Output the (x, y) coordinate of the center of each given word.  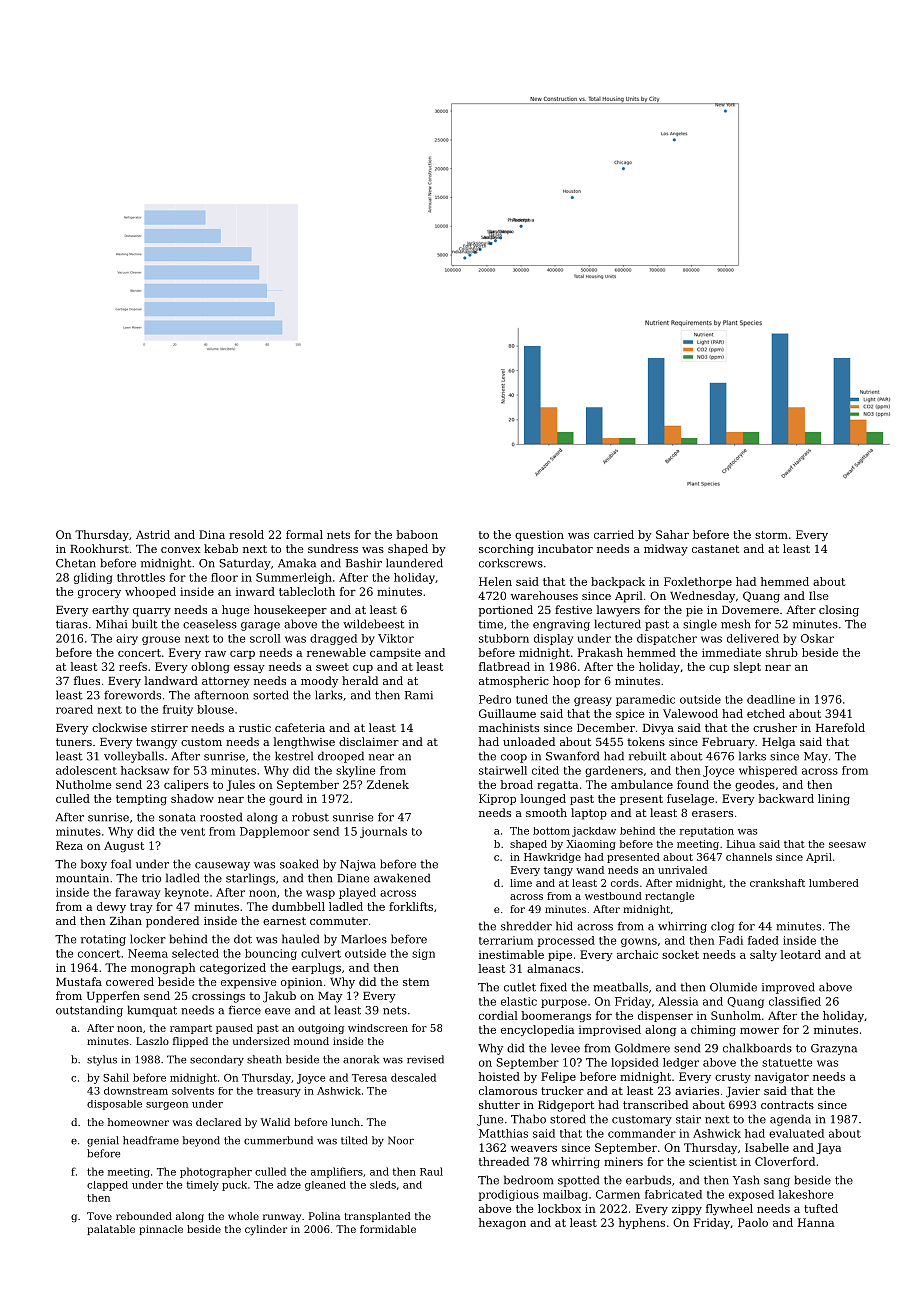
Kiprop (497, 799)
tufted (821, 1208)
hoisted (499, 1076)
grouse (161, 640)
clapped (107, 1186)
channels (749, 857)
